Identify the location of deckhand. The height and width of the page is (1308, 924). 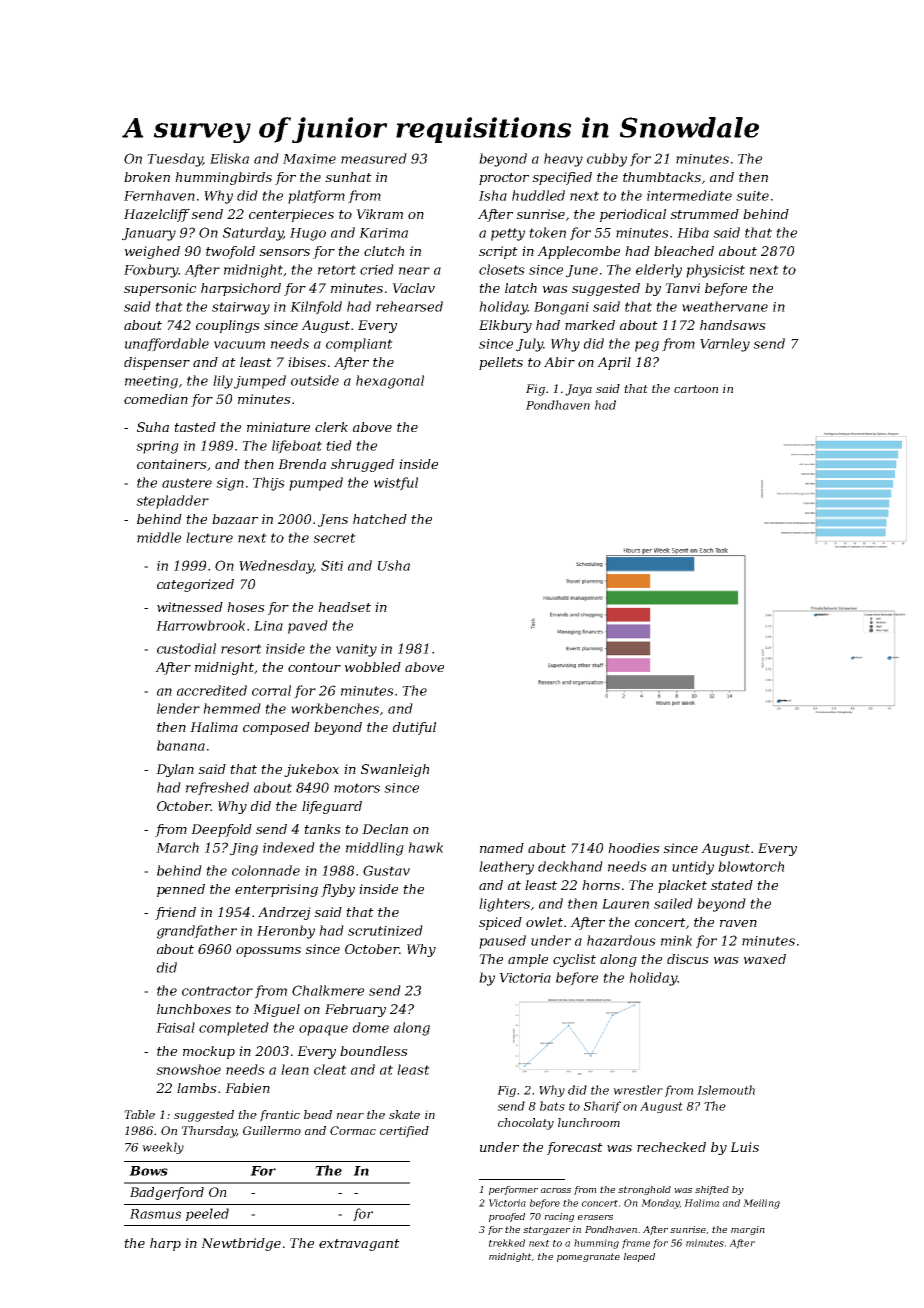
(570, 866).
